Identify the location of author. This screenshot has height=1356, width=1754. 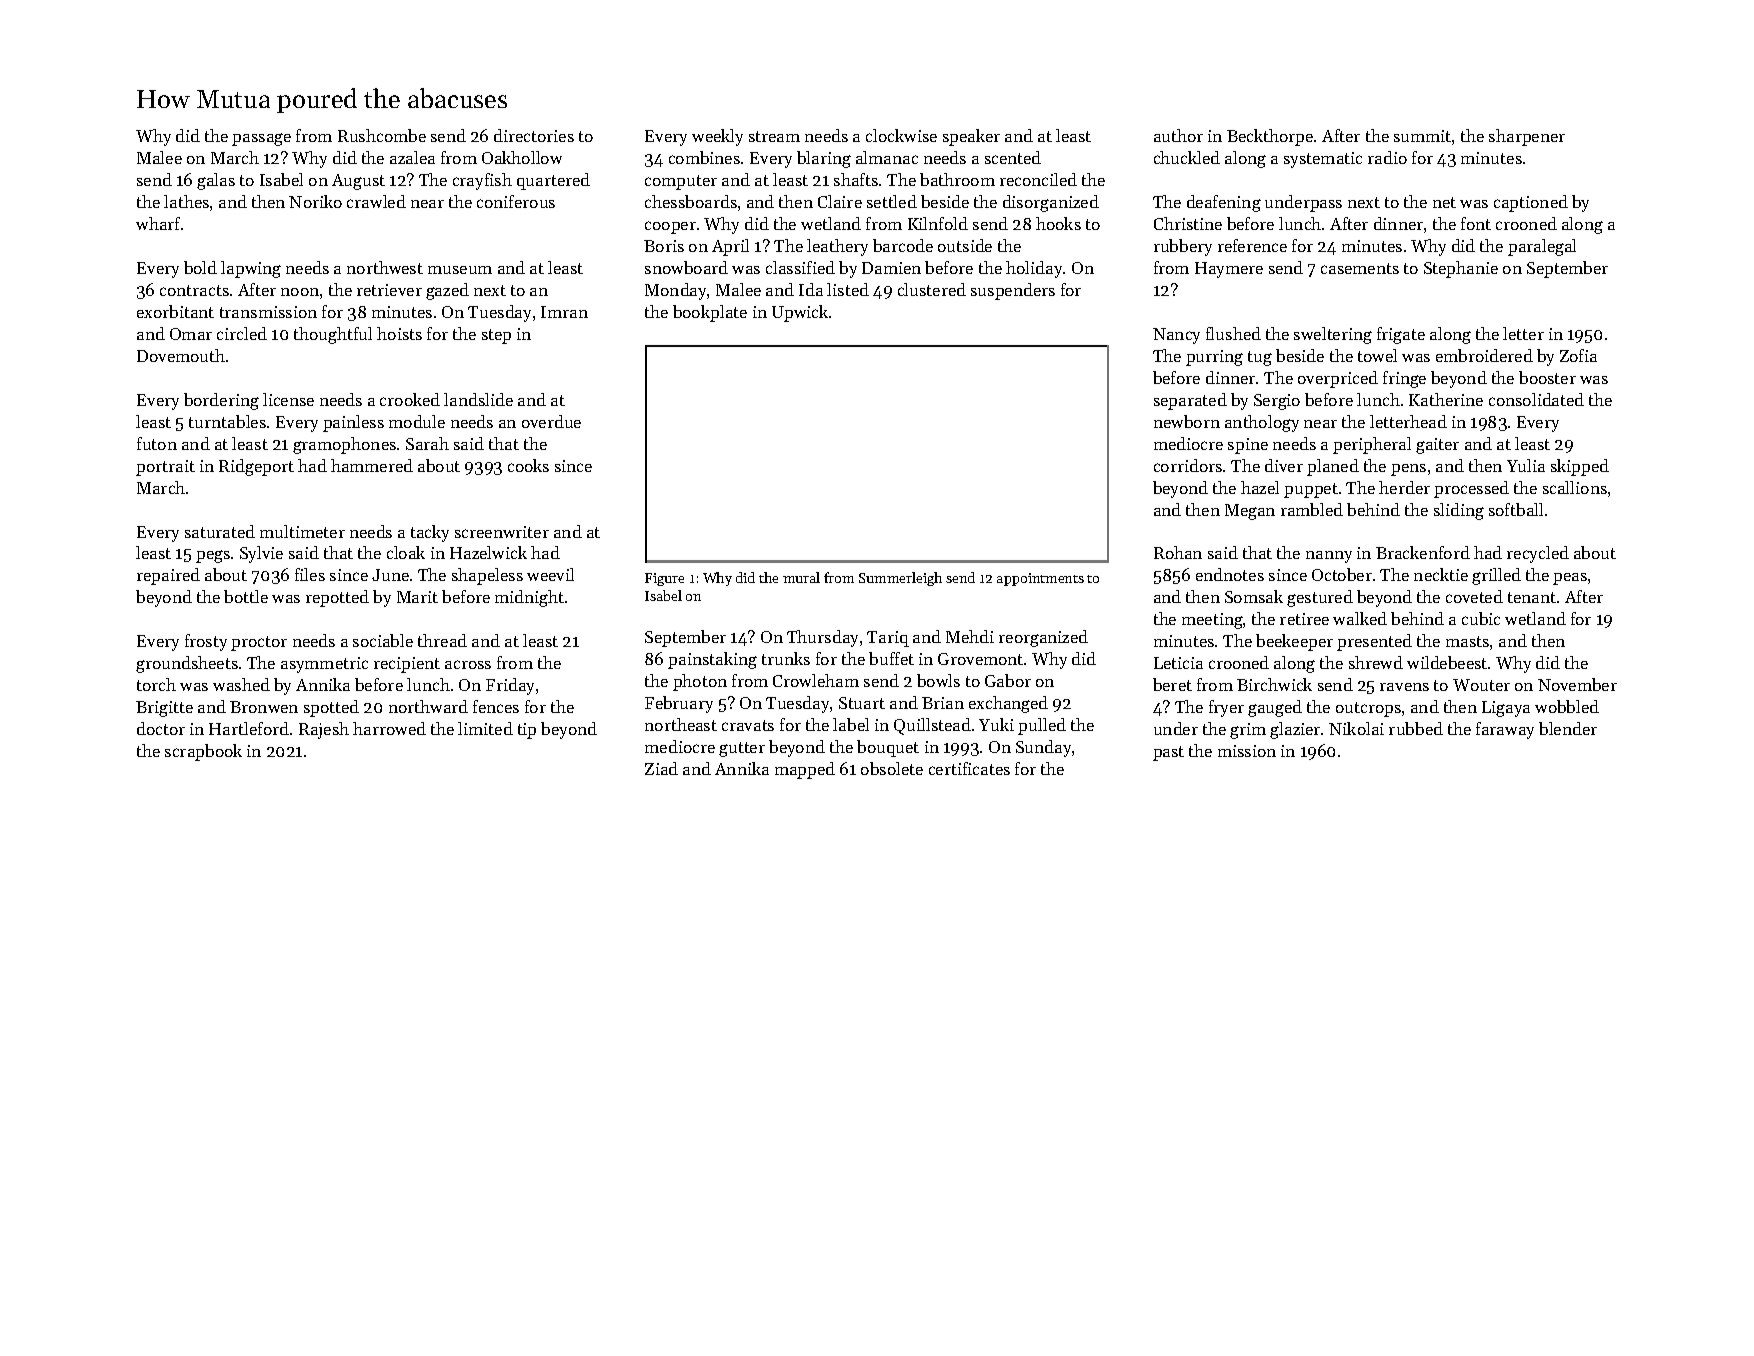
(1178, 135).
